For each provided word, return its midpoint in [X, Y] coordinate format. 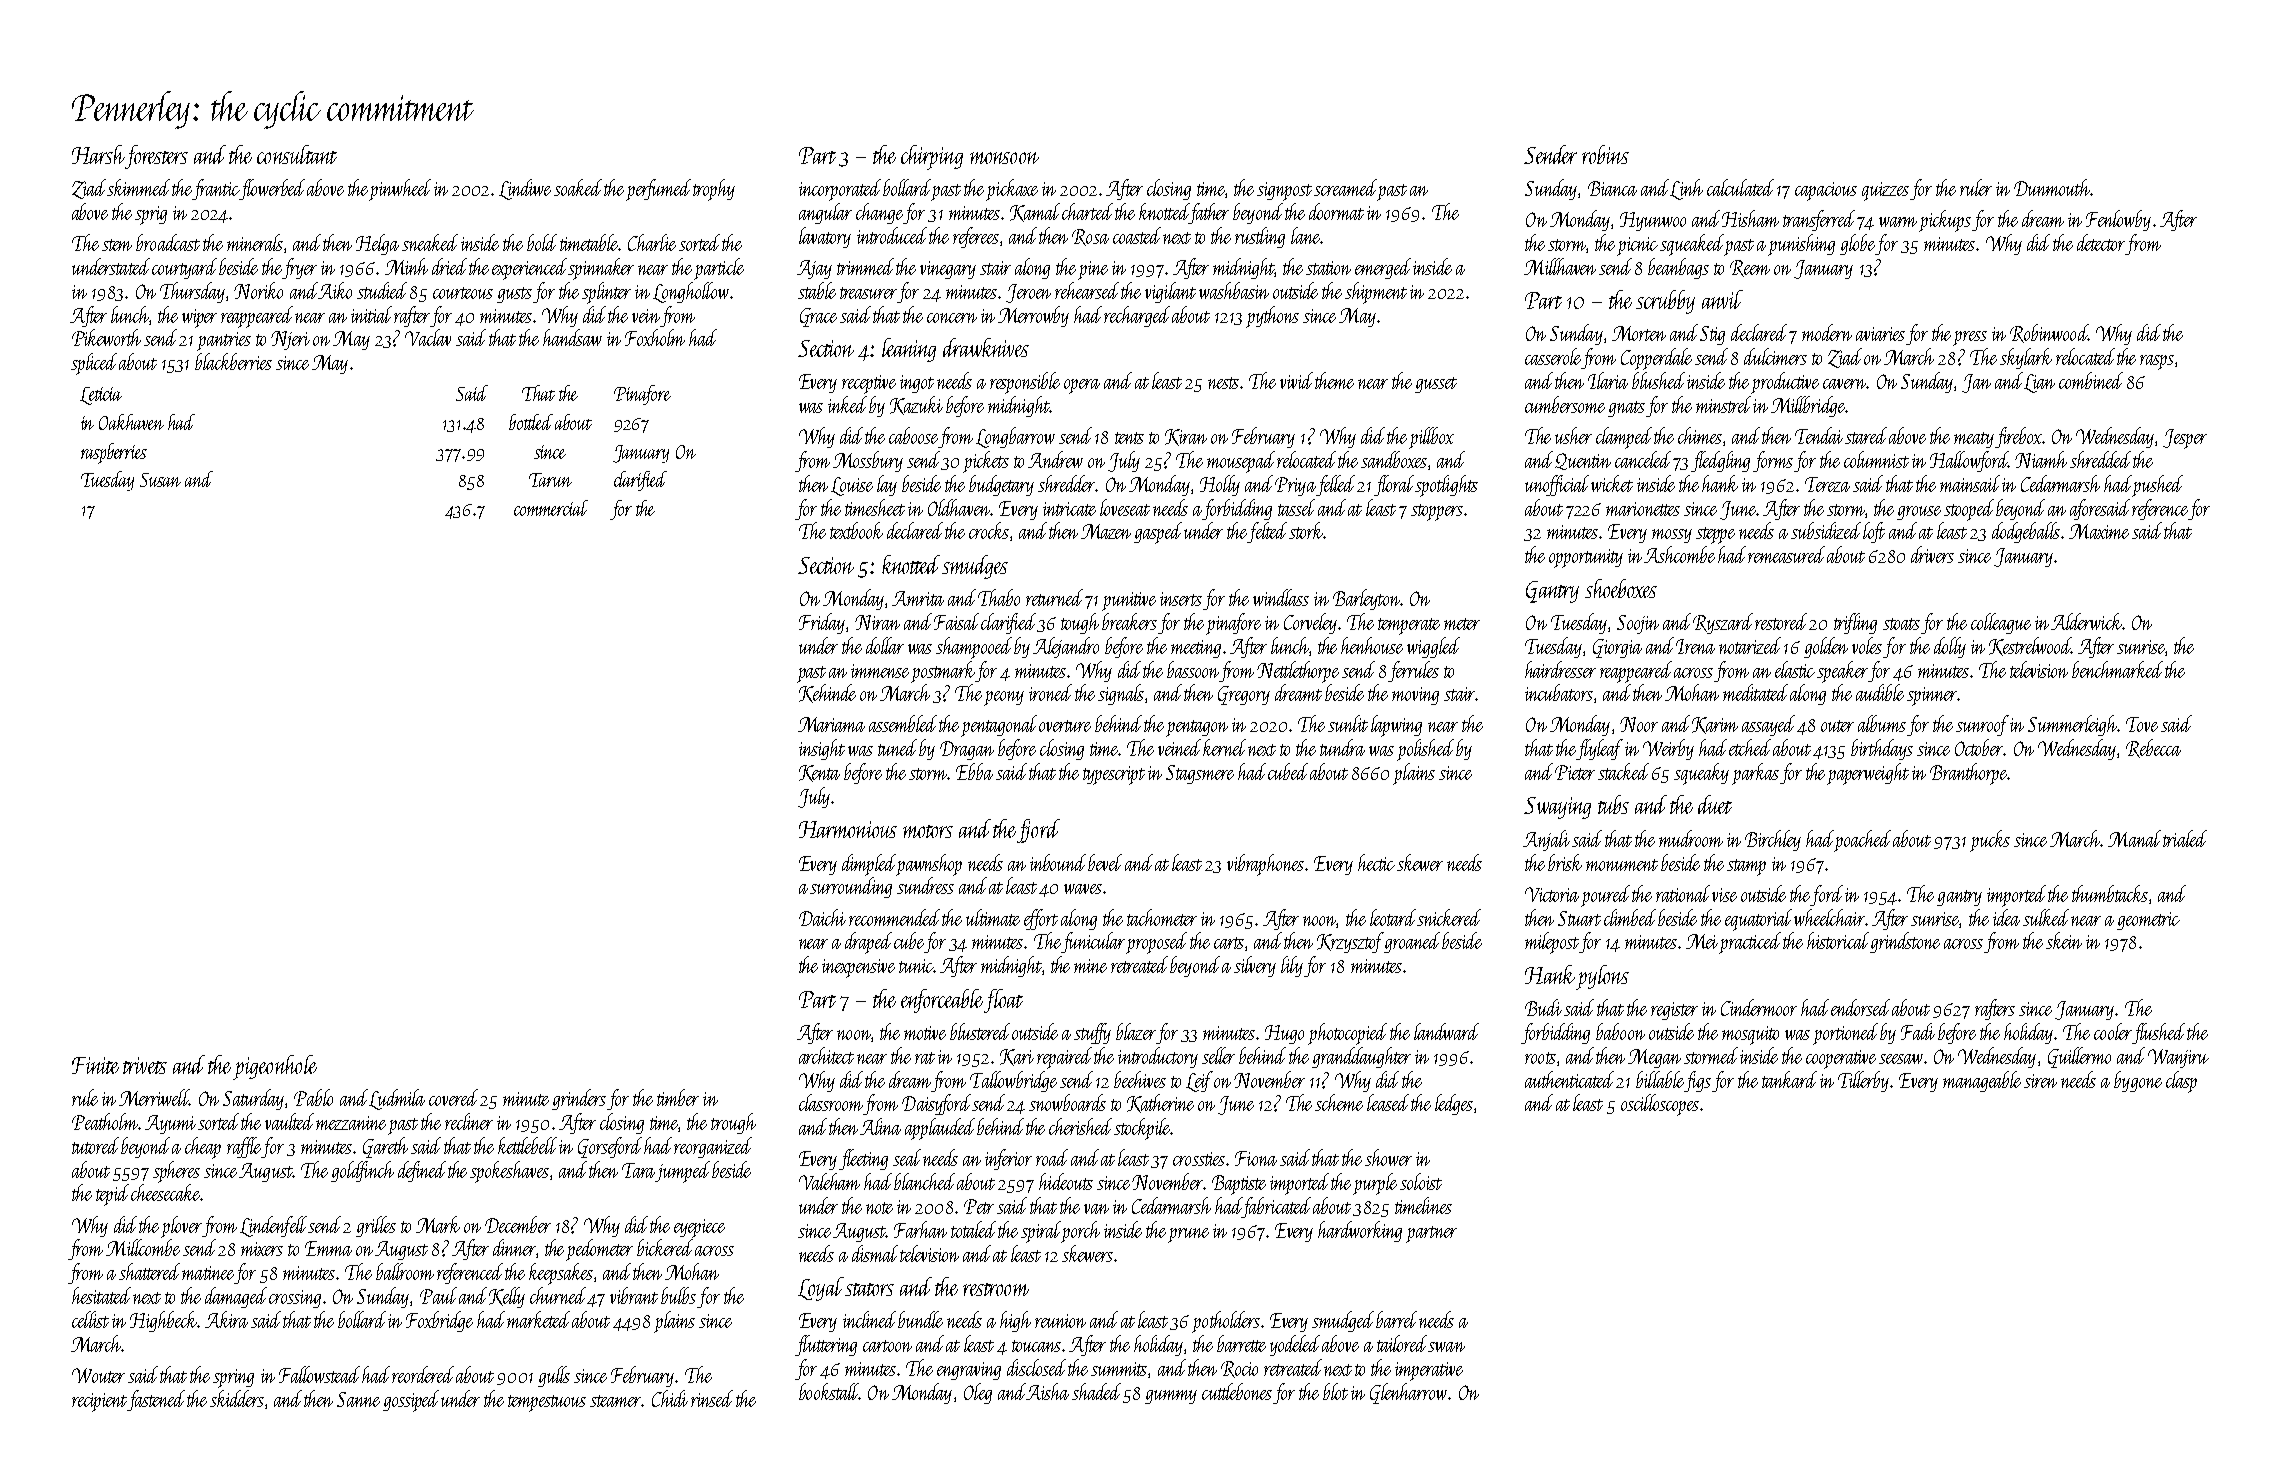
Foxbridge [439, 1321]
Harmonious [848, 829]
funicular [1093, 942]
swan [1447, 1347]
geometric [2148, 921]
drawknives [986, 347]
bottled [531, 422]
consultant [297, 154]
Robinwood [2049, 333]
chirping [932, 157]
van [1096, 1209]
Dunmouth [2052, 187]
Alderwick [2086, 621]
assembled [903, 723]
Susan [160, 480]
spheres [176, 1172]
